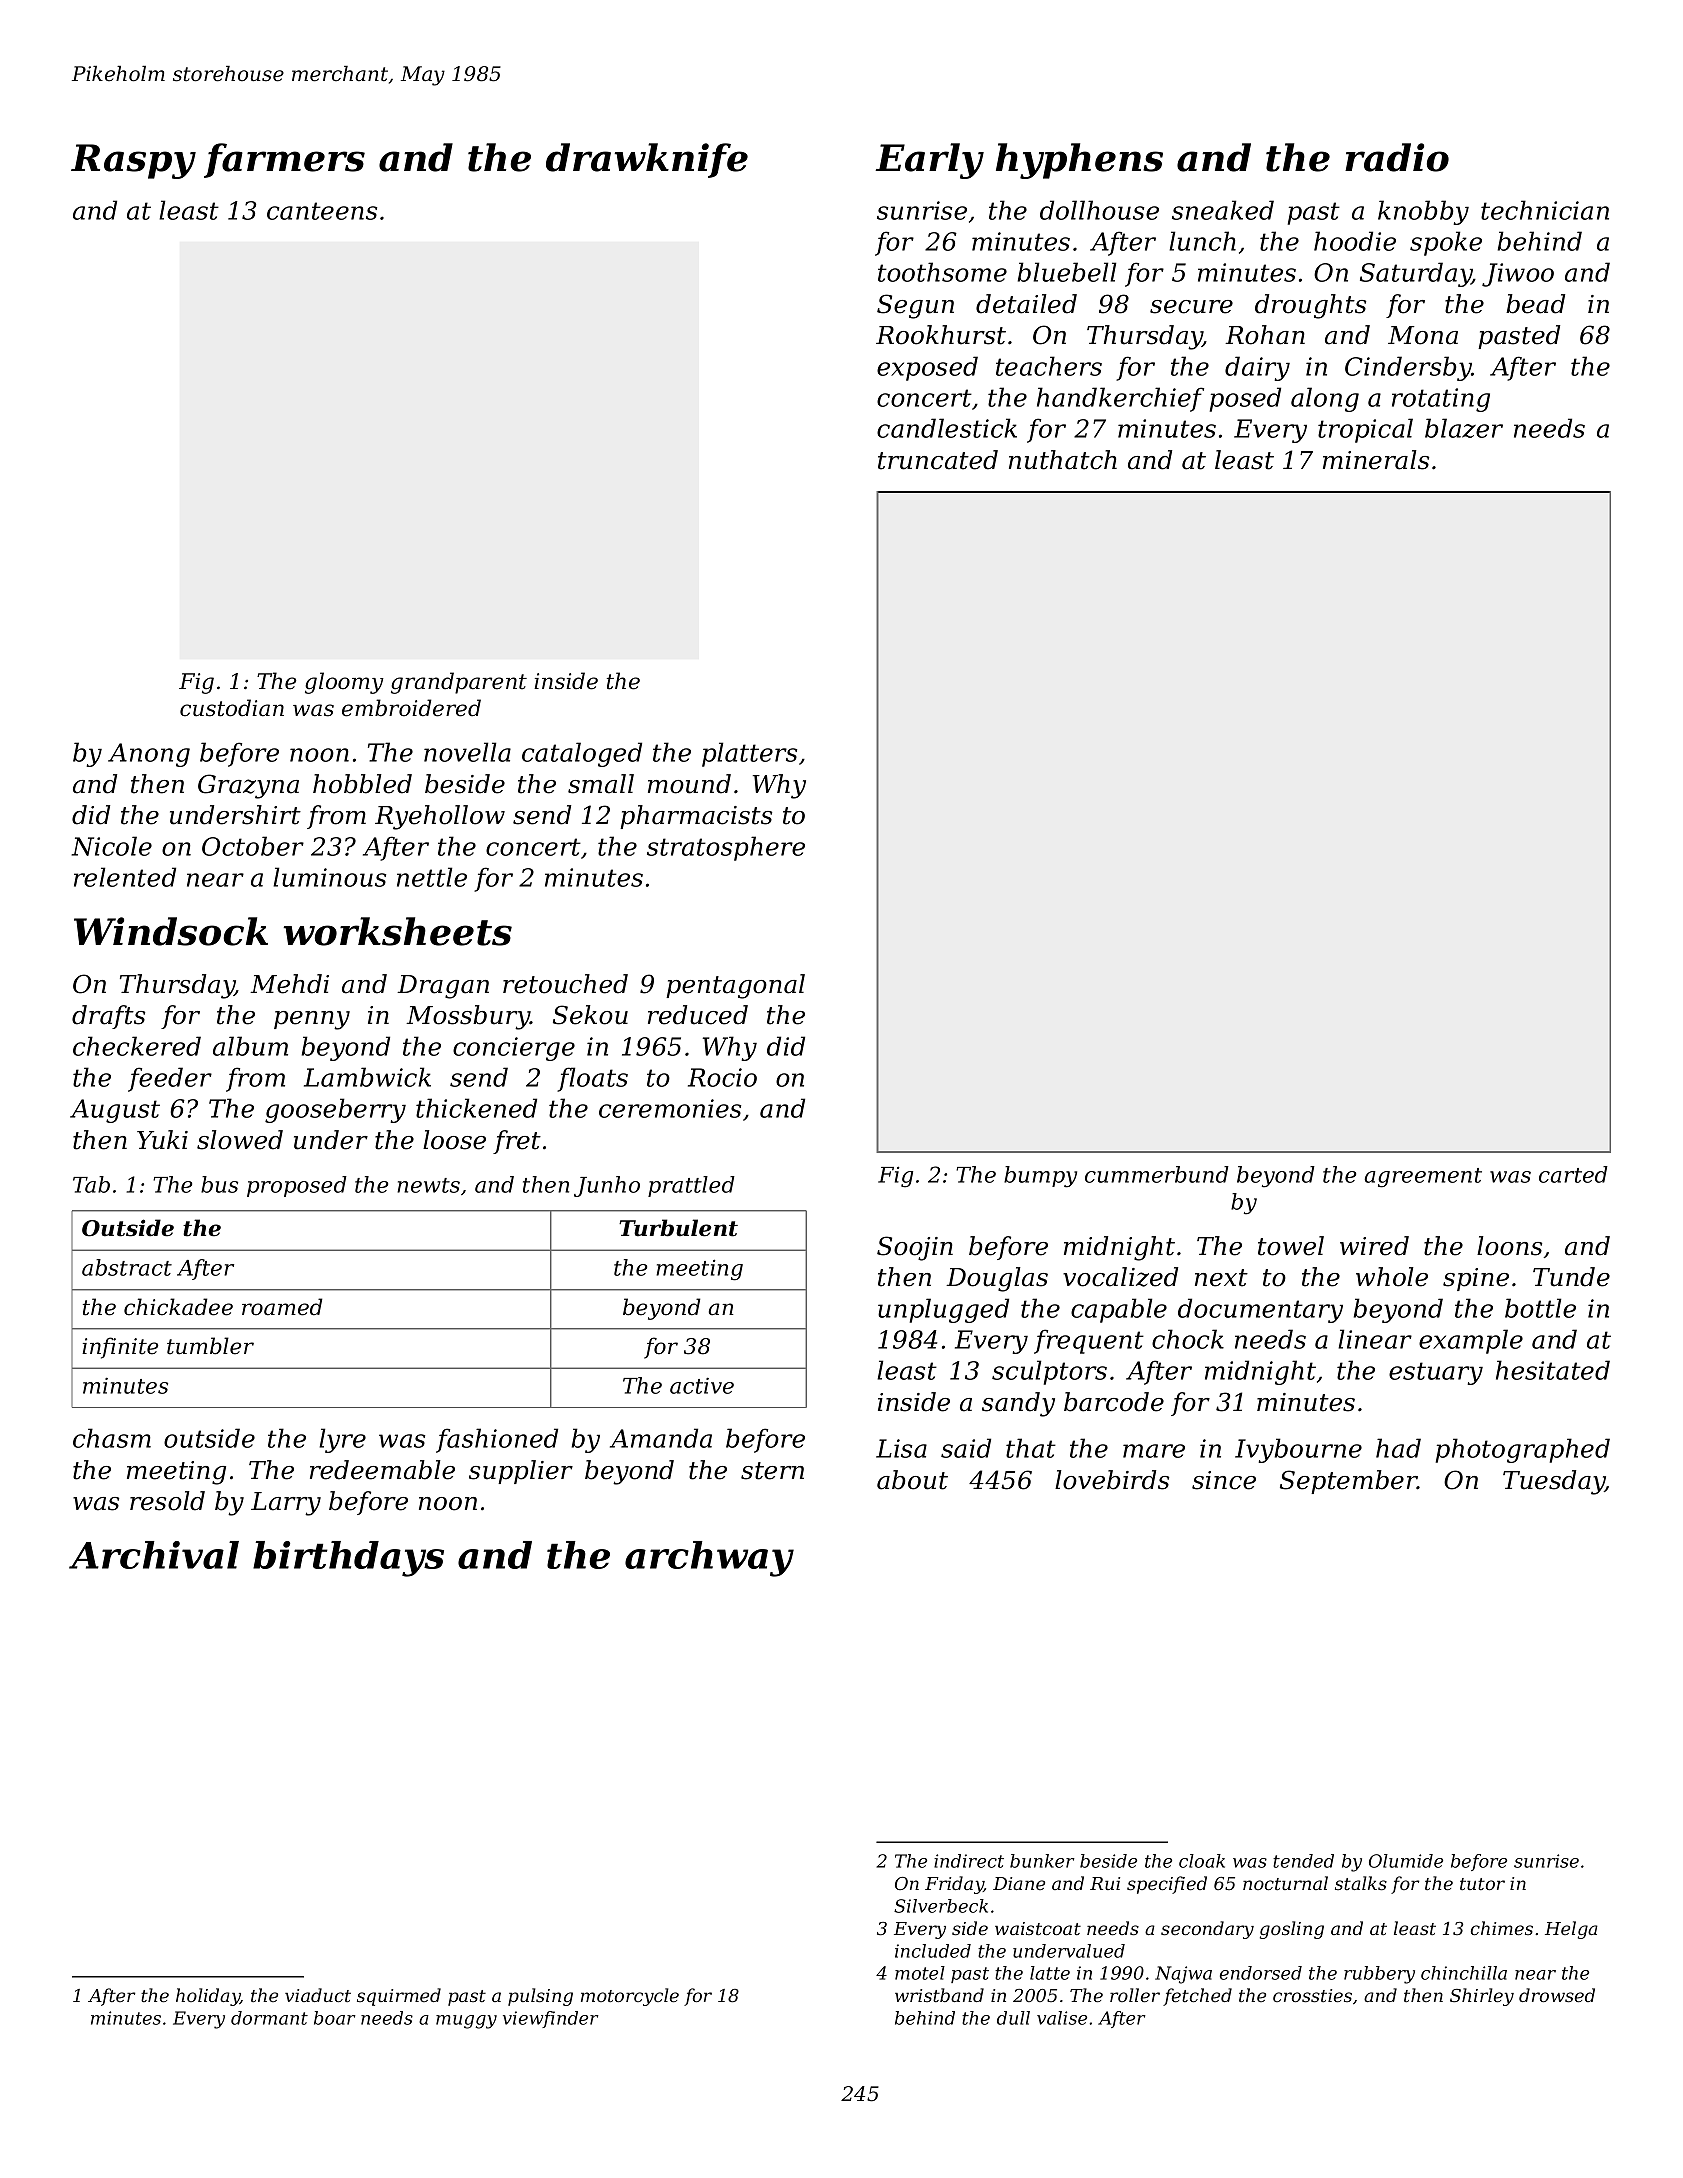 This screenshot has height=2178, width=1683. I want to click on squirmed, so click(399, 1997).
